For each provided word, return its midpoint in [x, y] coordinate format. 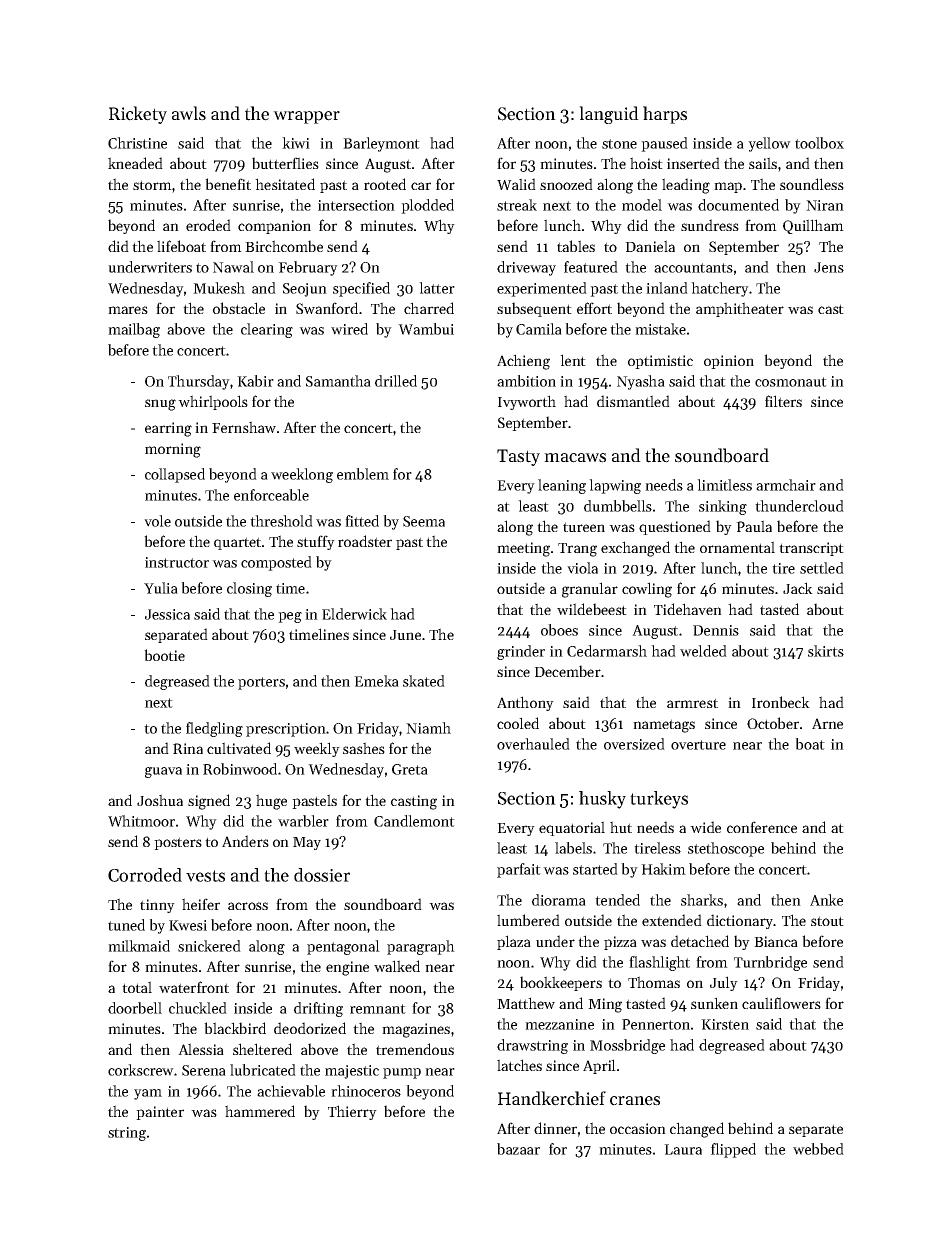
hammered [260, 1111]
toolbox [819, 143]
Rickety [138, 115]
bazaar [518, 1149]
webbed [818, 1149]
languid [609, 115]
